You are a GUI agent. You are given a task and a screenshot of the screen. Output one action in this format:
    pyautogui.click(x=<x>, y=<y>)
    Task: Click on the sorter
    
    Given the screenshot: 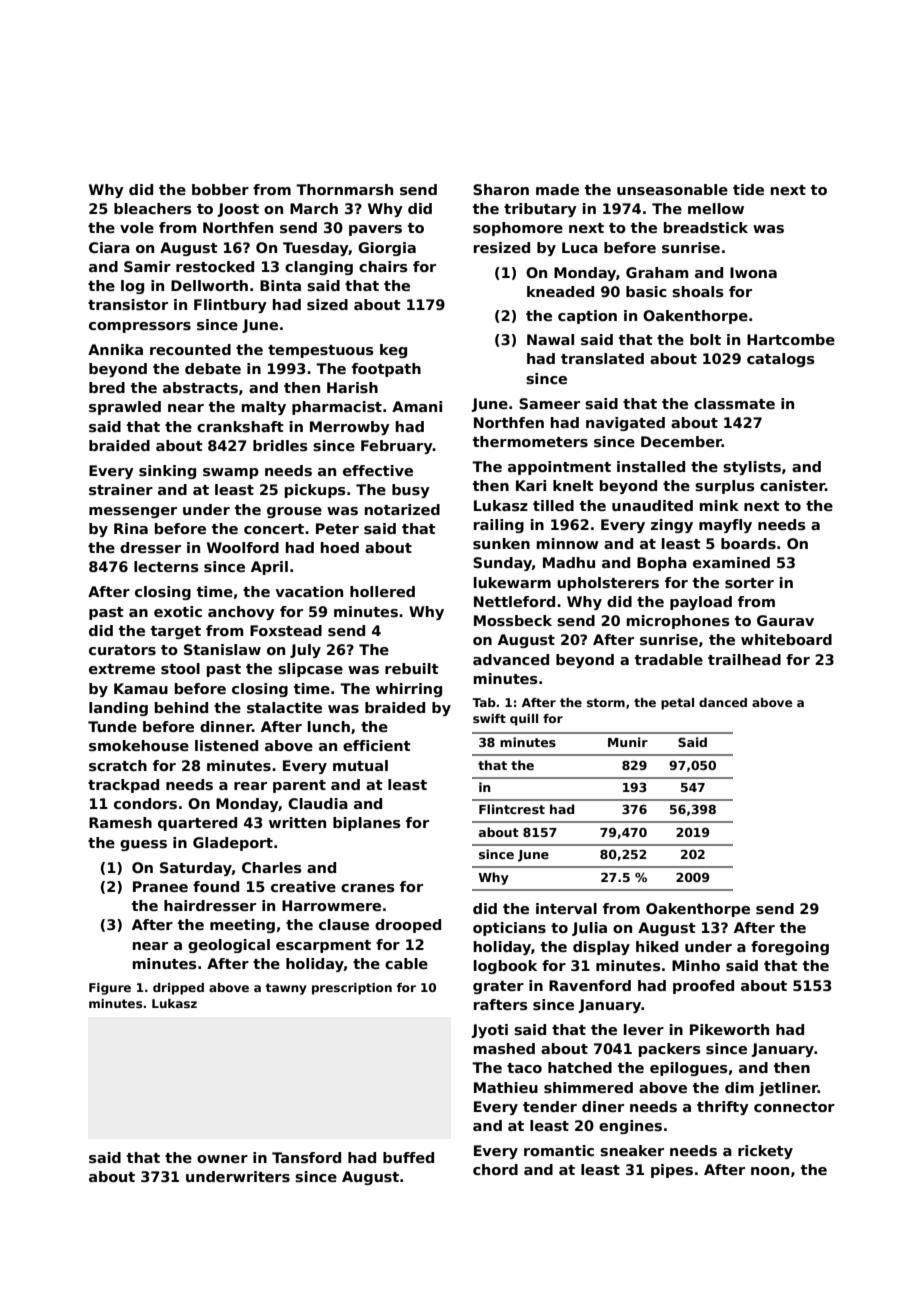 What is the action you would take?
    pyautogui.click(x=749, y=583)
